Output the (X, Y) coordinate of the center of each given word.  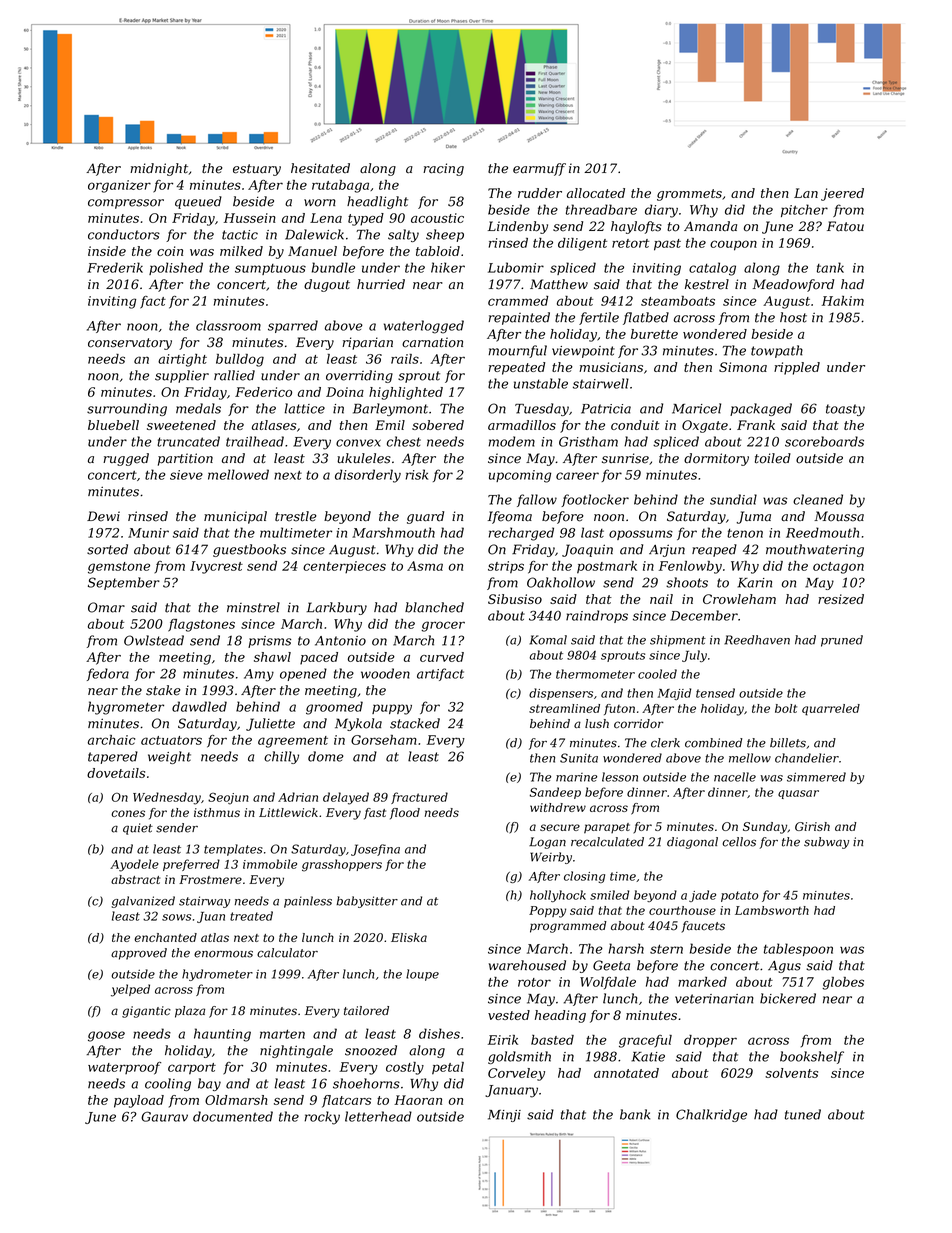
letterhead (378, 1116)
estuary (257, 170)
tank (830, 267)
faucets (703, 927)
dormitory (716, 459)
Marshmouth (393, 532)
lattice (305, 408)
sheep (445, 235)
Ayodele (134, 865)
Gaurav (164, 1116)
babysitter (367, 902)
